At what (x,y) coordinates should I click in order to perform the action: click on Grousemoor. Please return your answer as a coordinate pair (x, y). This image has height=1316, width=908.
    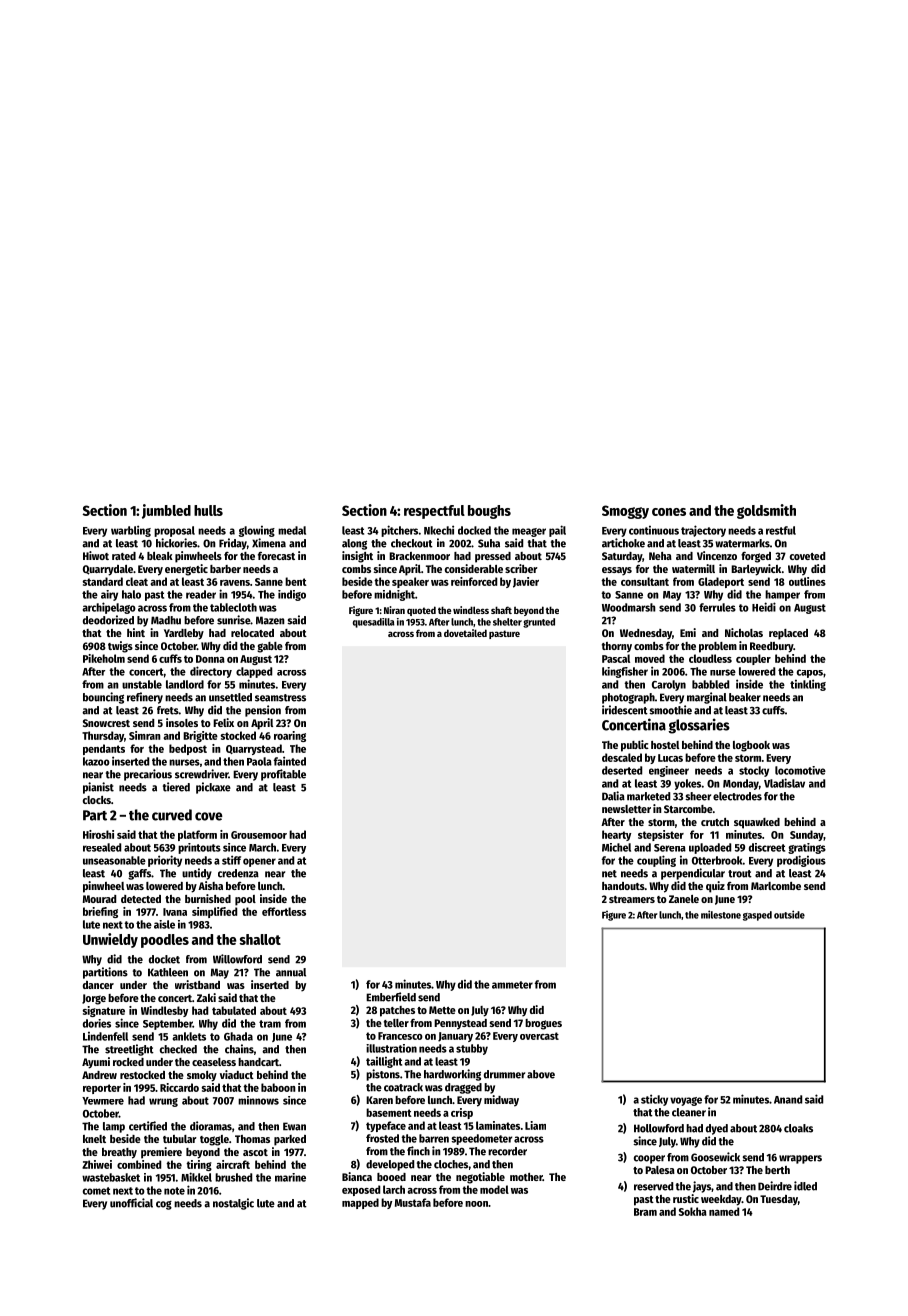
    Looking at the image, I should click on (259, 835).
